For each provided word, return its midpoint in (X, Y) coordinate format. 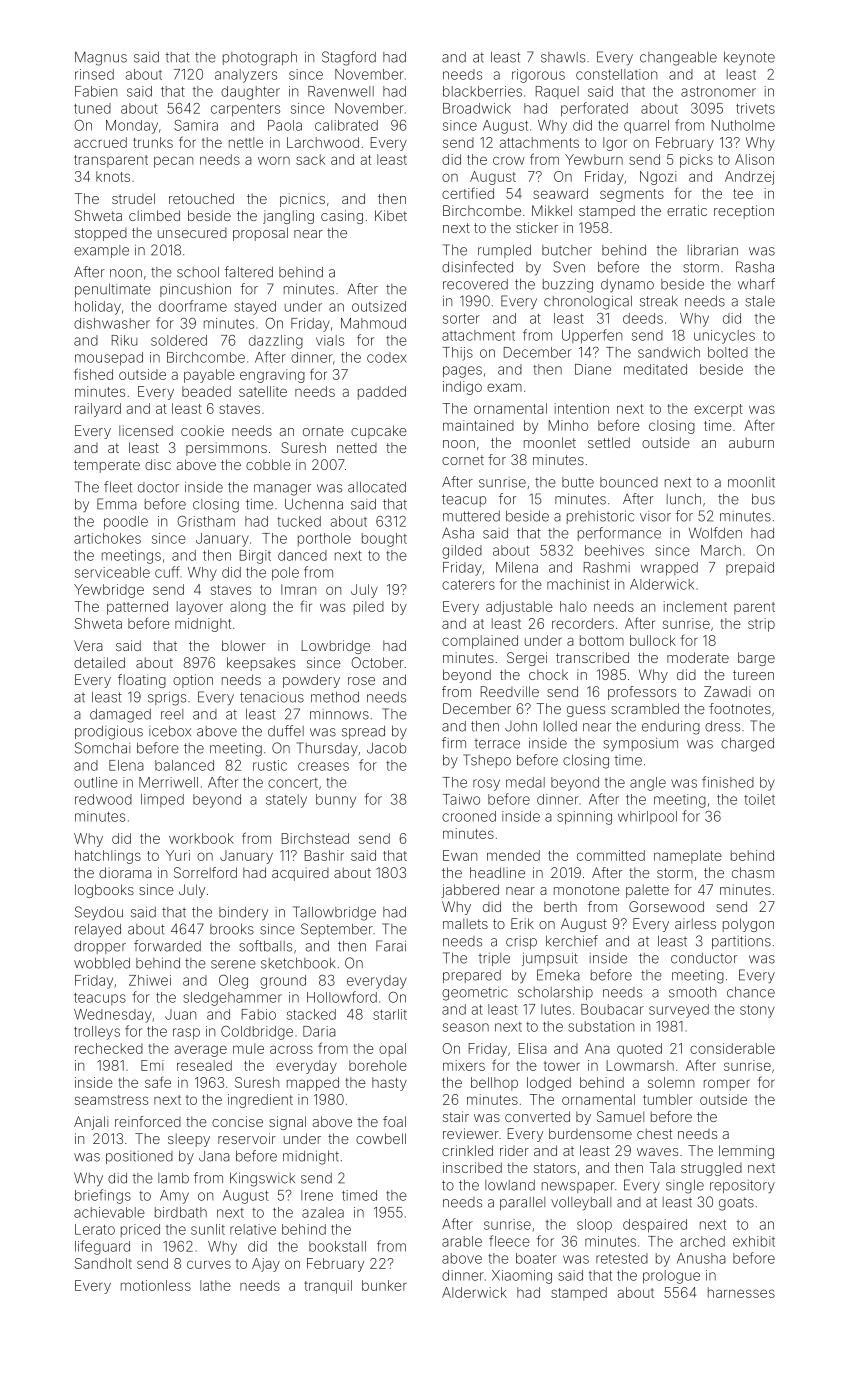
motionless (156, 1285)
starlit (390, 1014)
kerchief (572, 941)
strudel (133, 198)
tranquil (328, 1287)
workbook (201, 838)
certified (468, 193)
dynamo (627, 285)
